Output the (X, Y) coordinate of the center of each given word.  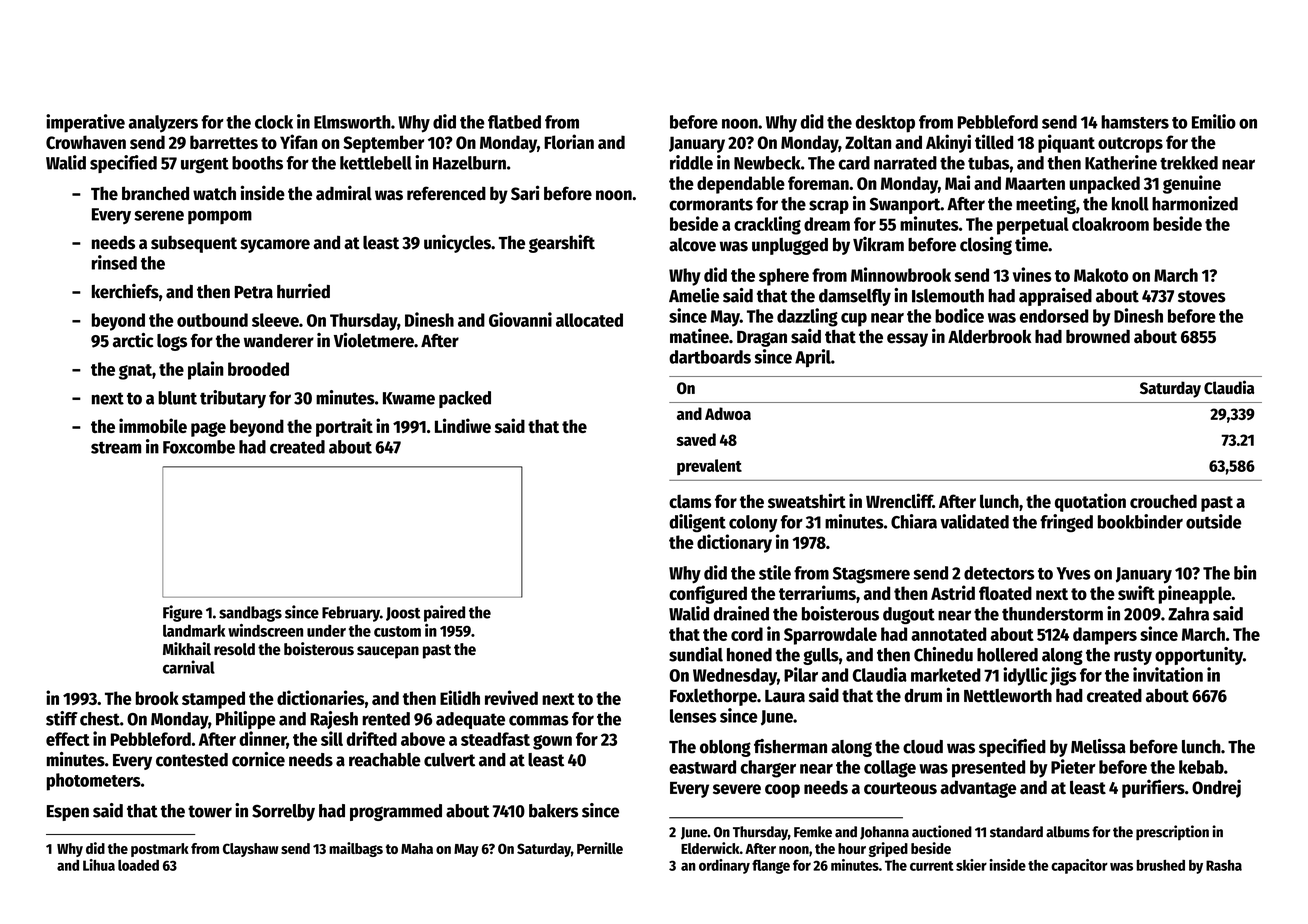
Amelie (694, 295)
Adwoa (728, 413)
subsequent (194, 244)
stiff (62, 718)
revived (511, 697)
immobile (153, 425)
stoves (1202, 296)
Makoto (1101, 275)
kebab (1201, 767)
